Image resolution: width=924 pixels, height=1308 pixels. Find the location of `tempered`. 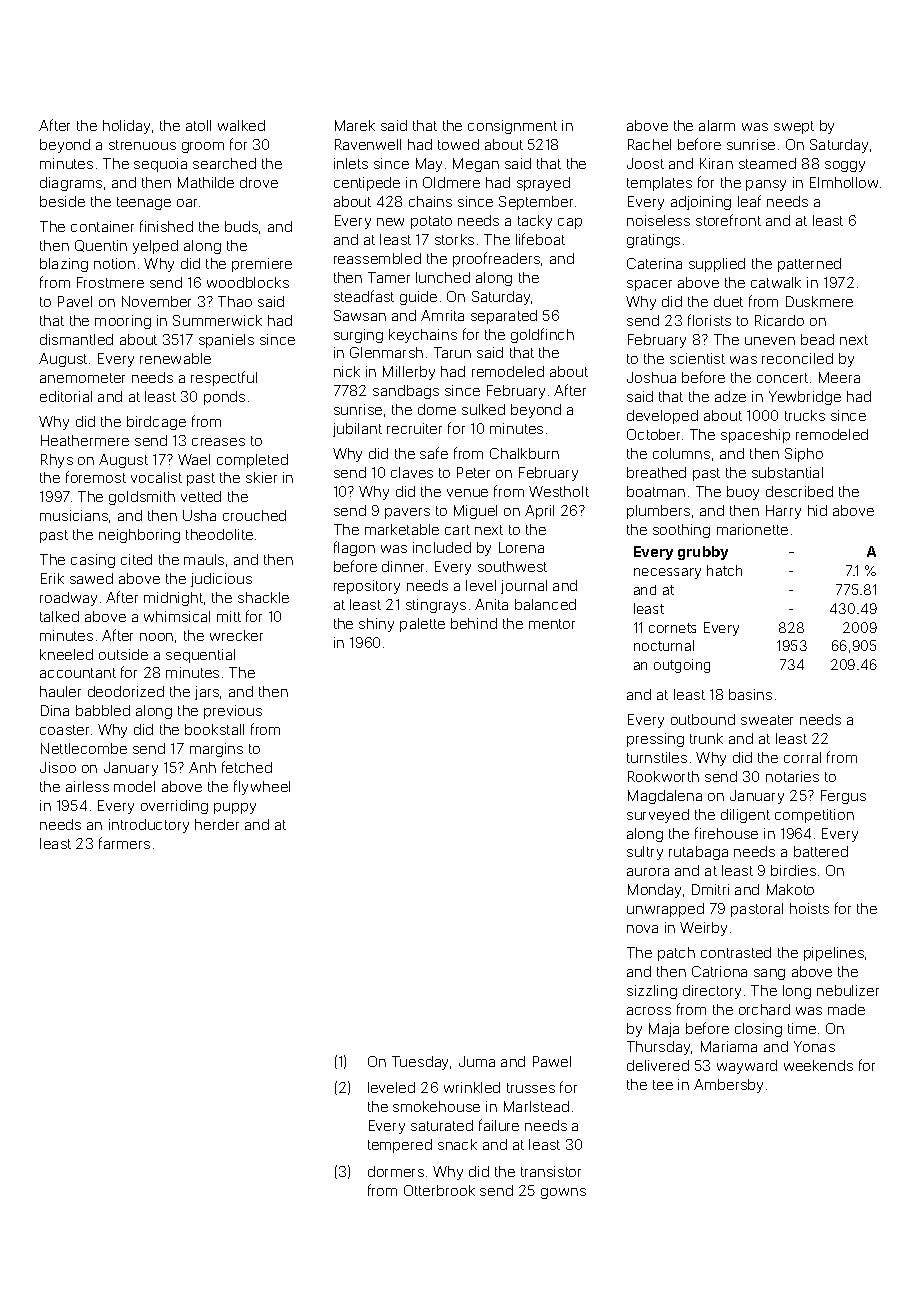

tempered is located at coordinates (400, 1146).
